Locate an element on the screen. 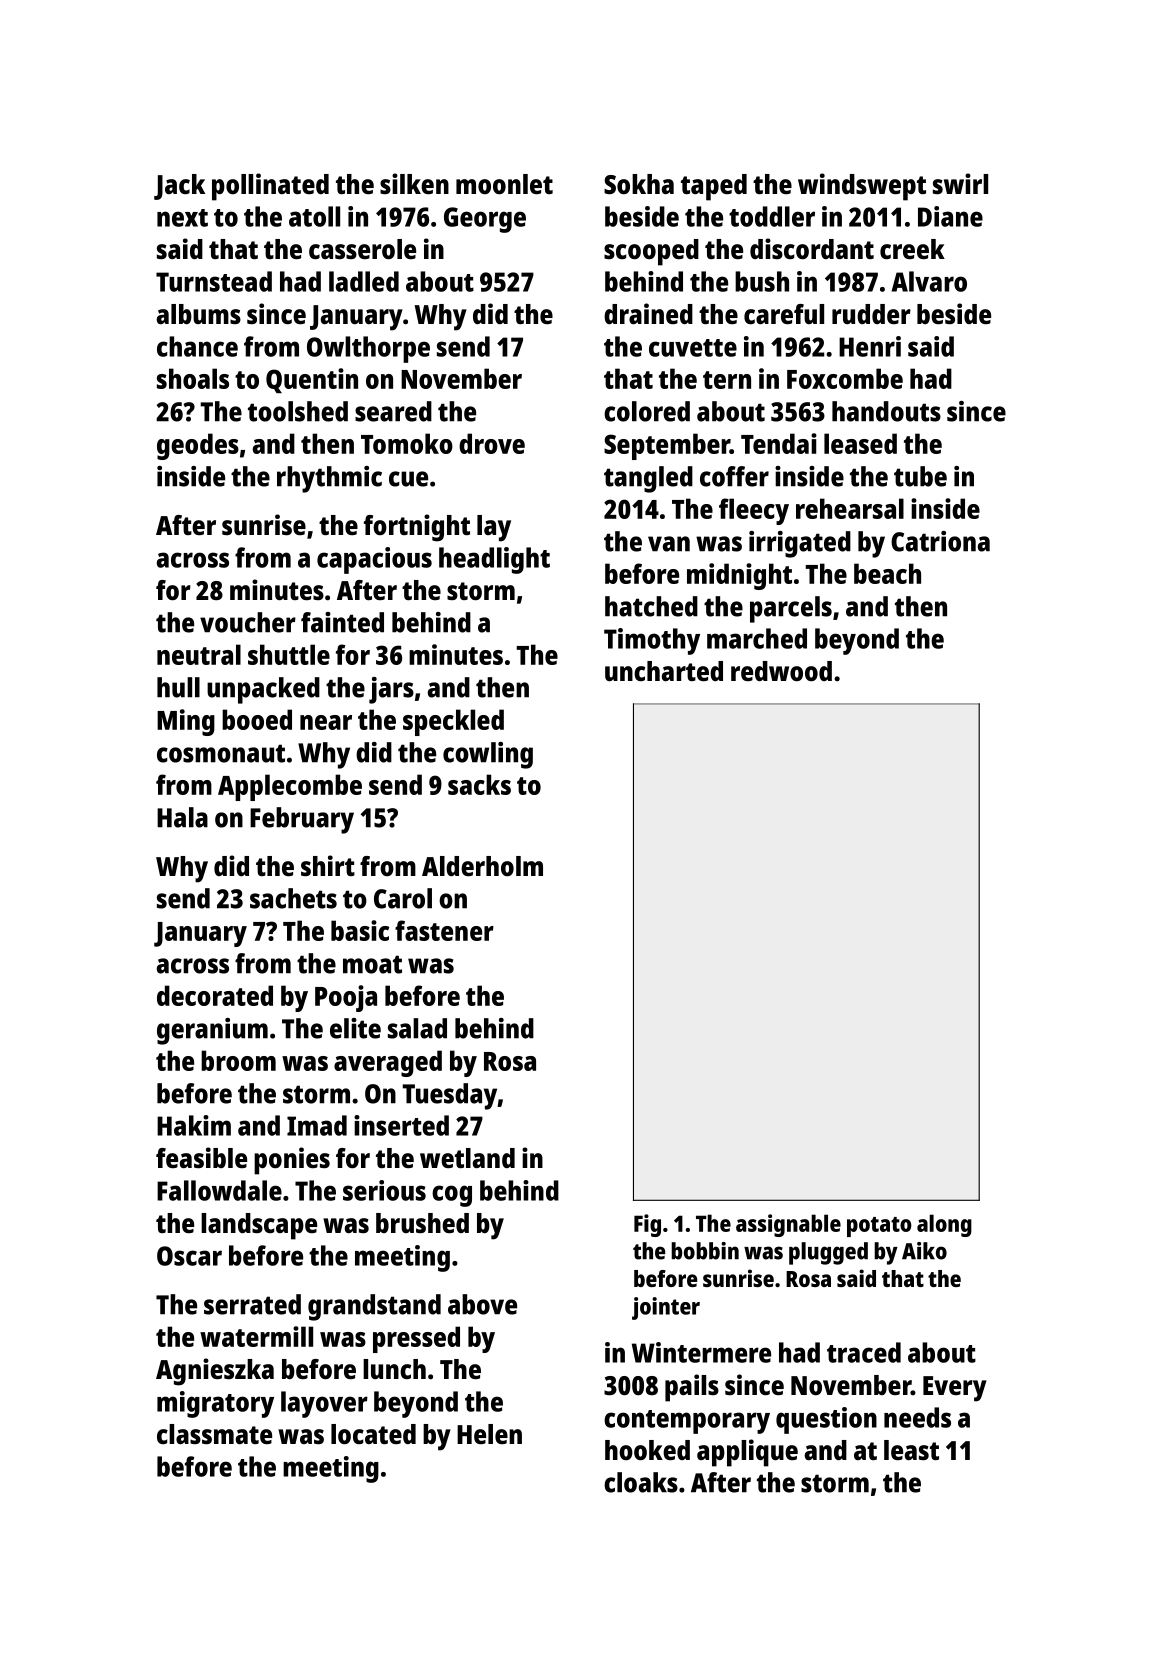 The image size is (1165, 1654). drove is located at coordinates (492, 443).
